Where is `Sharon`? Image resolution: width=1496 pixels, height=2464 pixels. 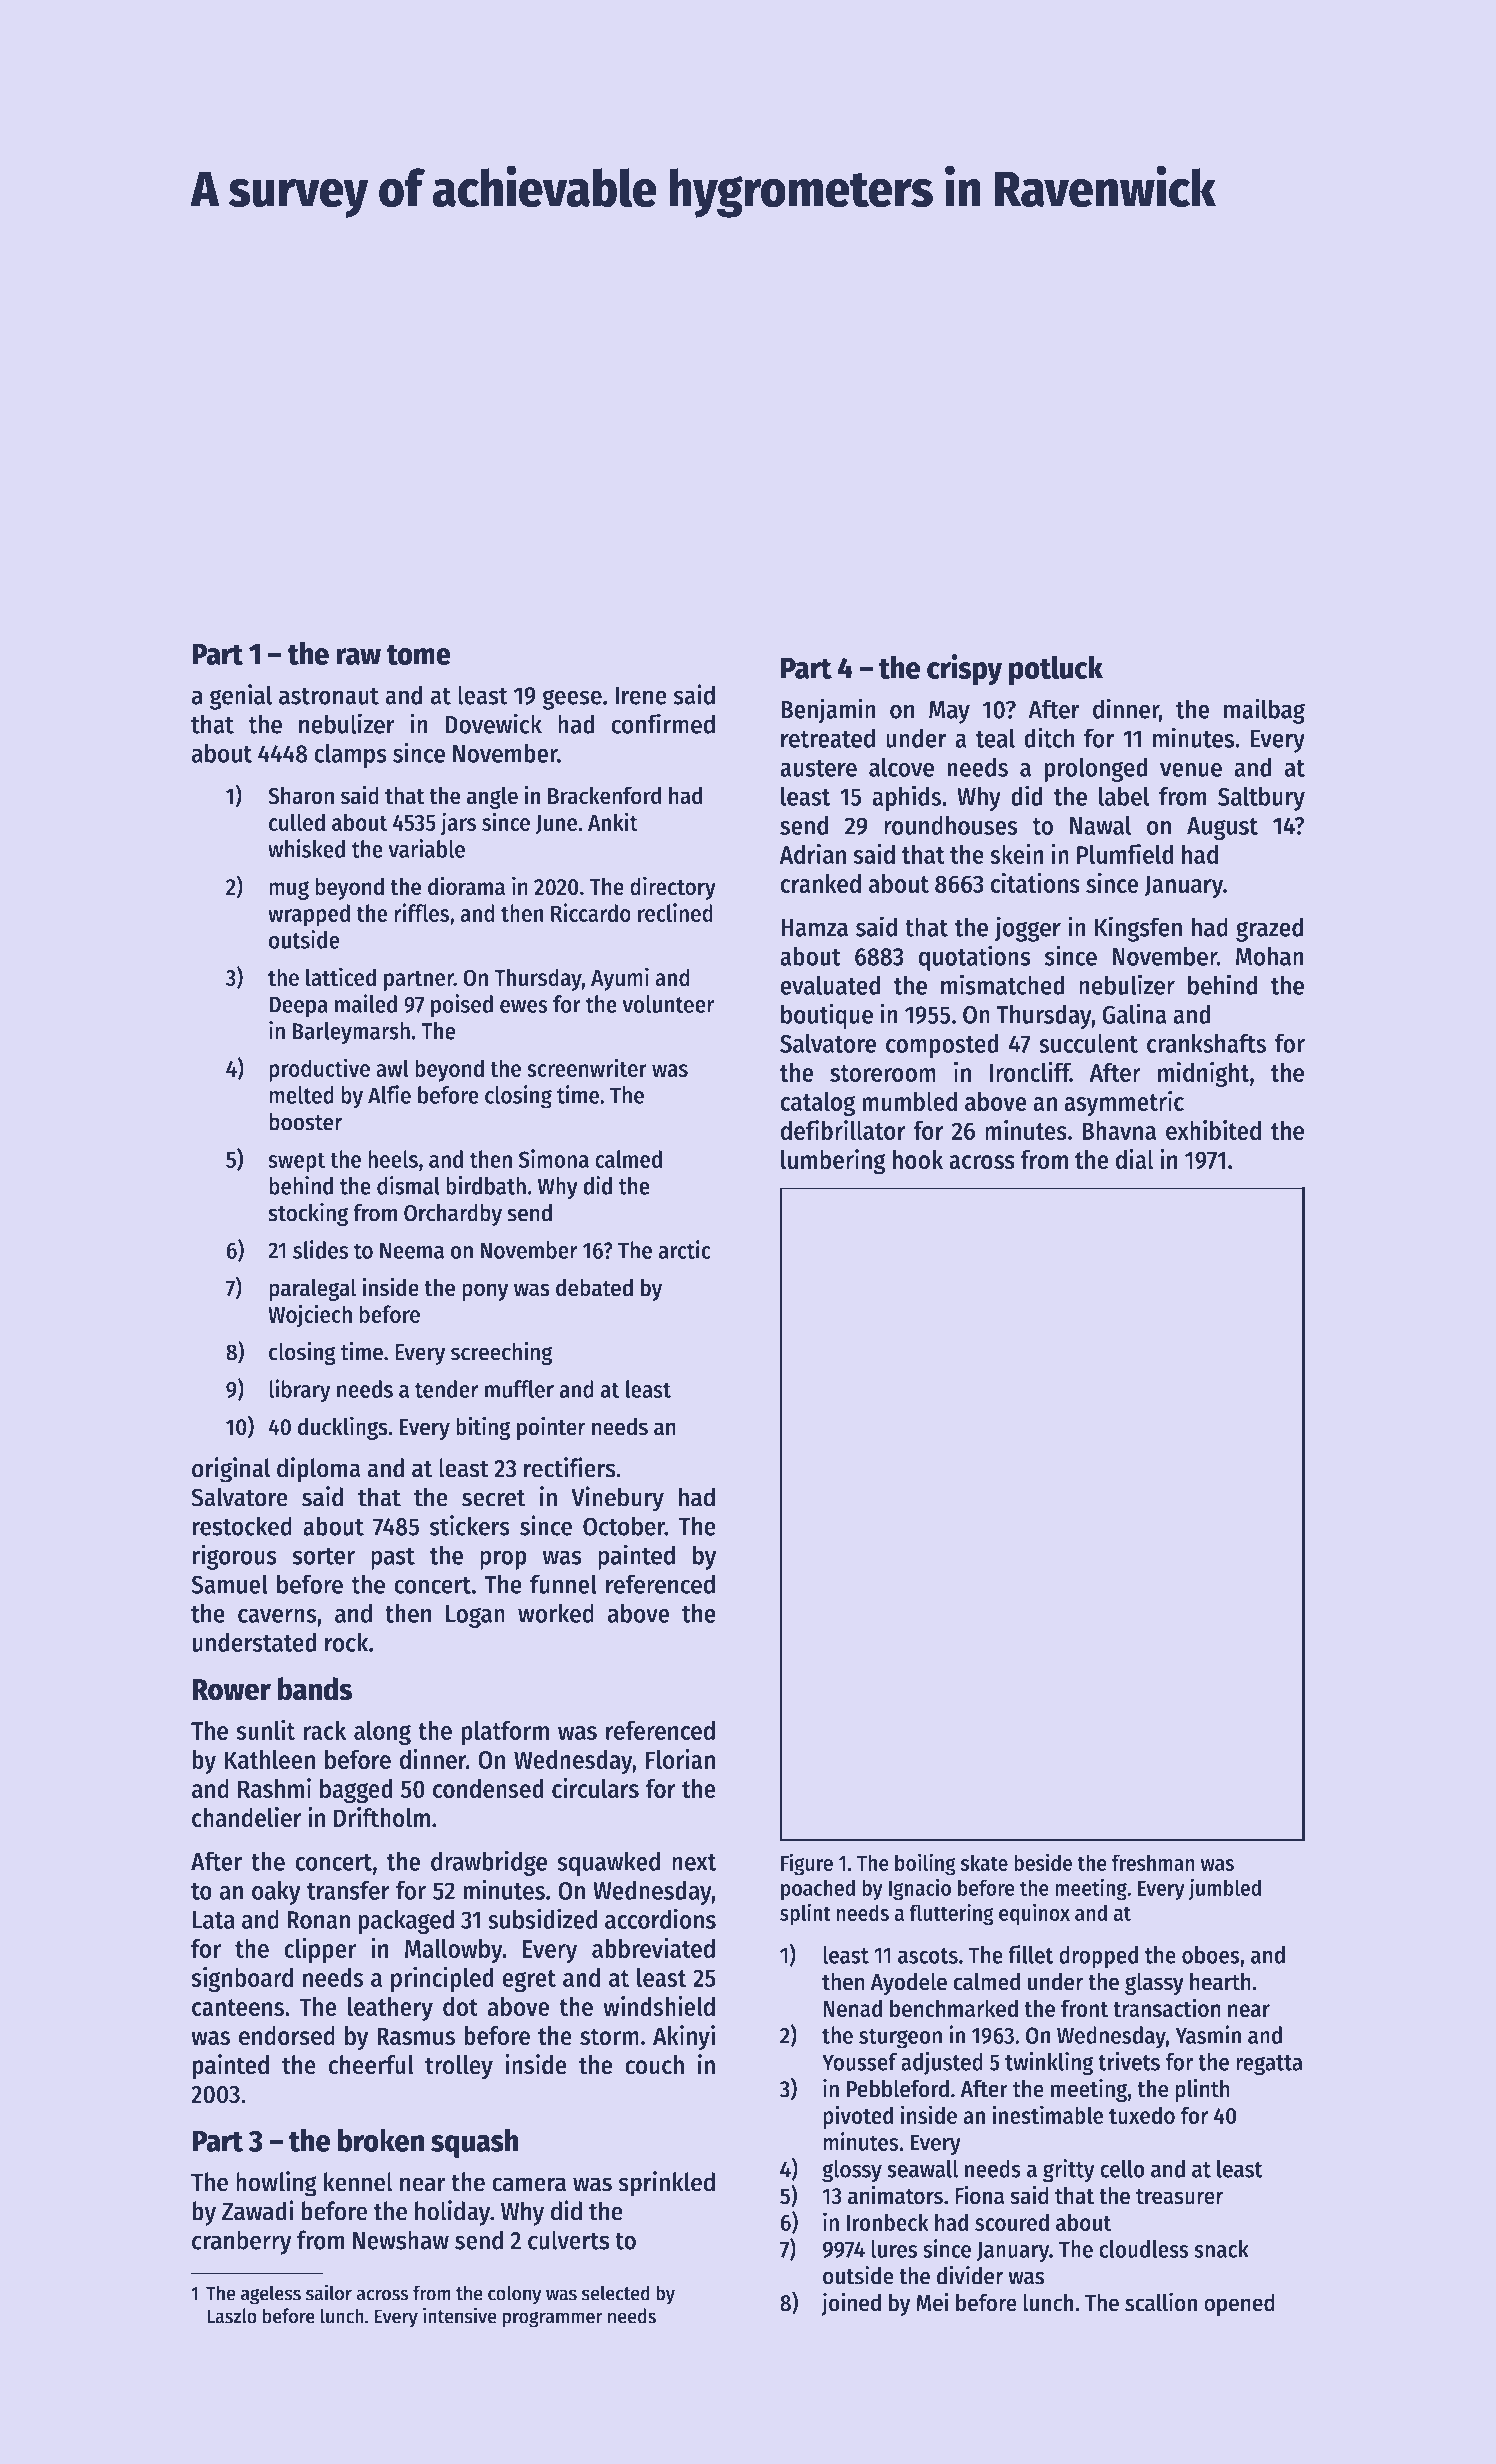 Sharon is located at coordinates (301, 795).
